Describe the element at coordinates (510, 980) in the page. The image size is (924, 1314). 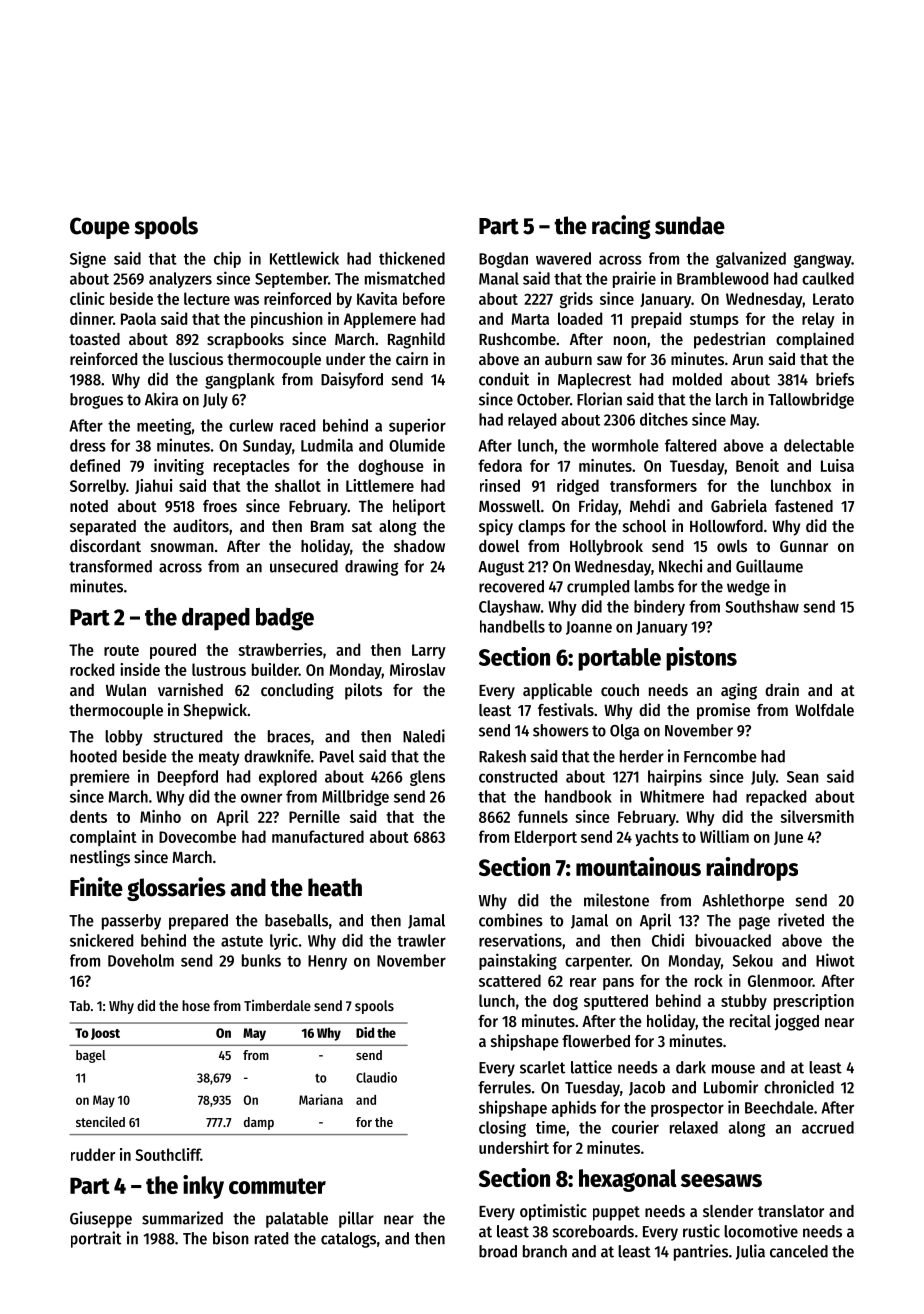
I see `scattered` at that location.
